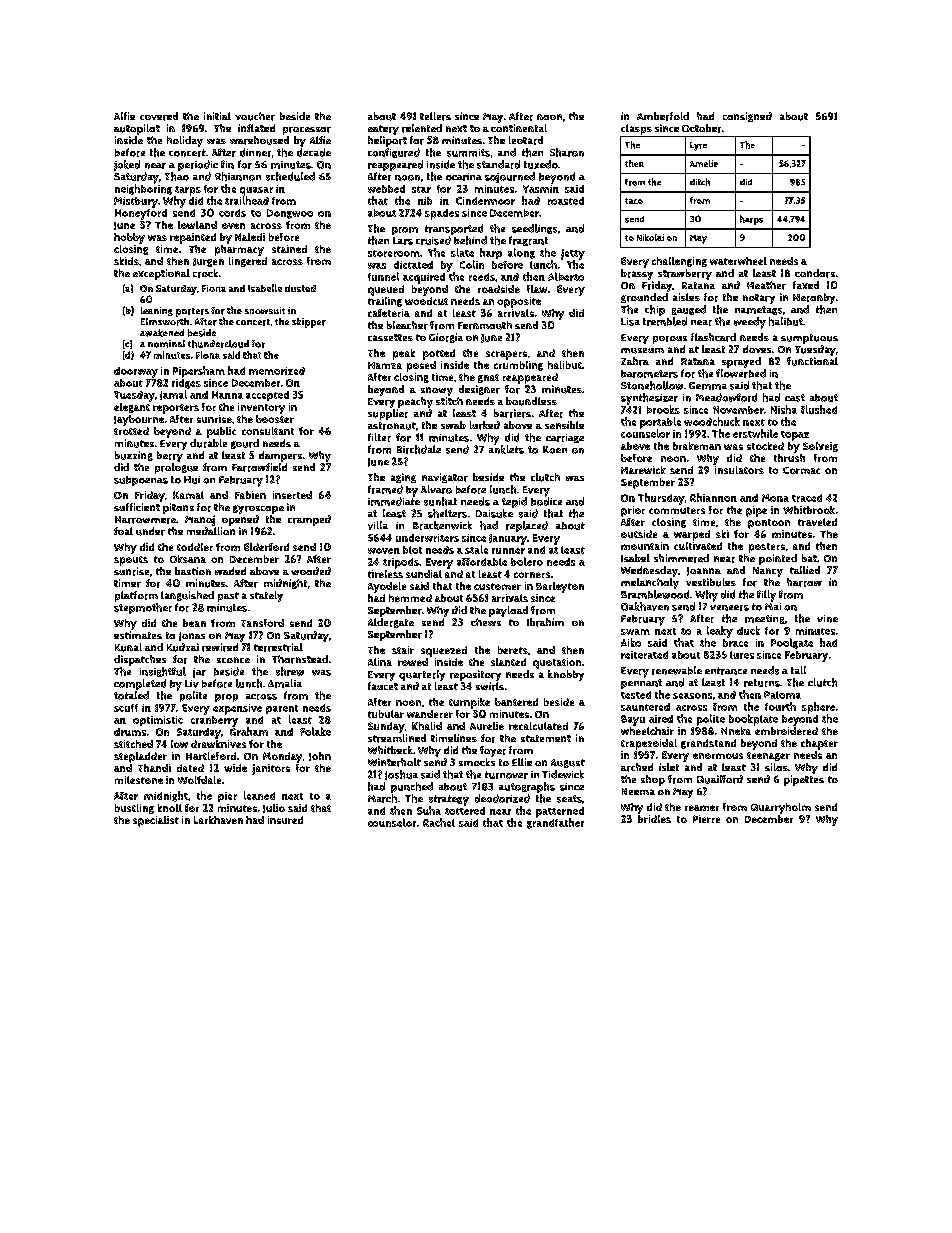  What do you see at coordinates (738, 261) in the screenshot?
I see `waterwheel` at bounding box center [738, 261].
